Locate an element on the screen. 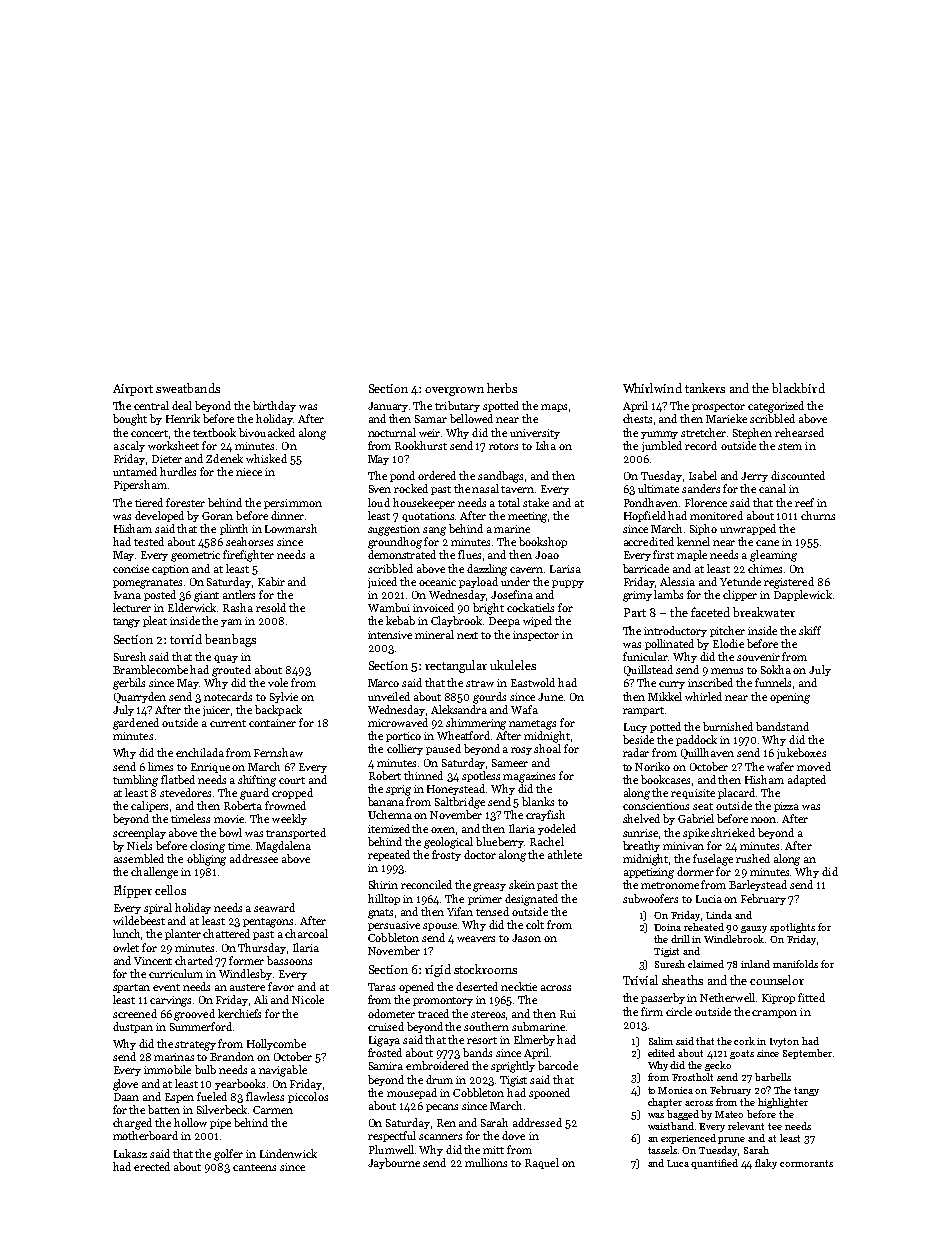  jumbled is located at coordinates (662, 446).
